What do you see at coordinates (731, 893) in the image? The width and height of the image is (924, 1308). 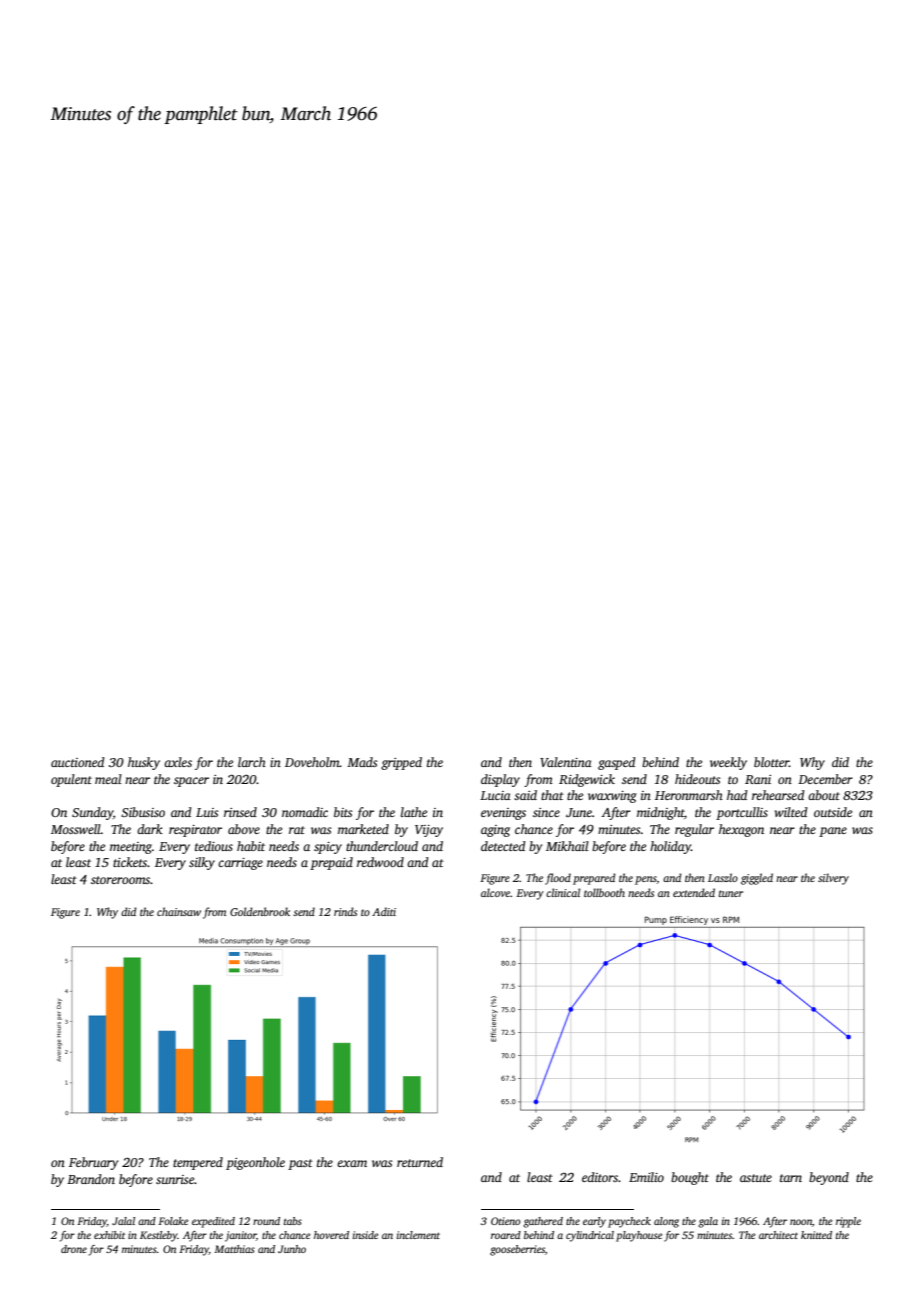 I see `tuner` at bounding box center [731, 893].
